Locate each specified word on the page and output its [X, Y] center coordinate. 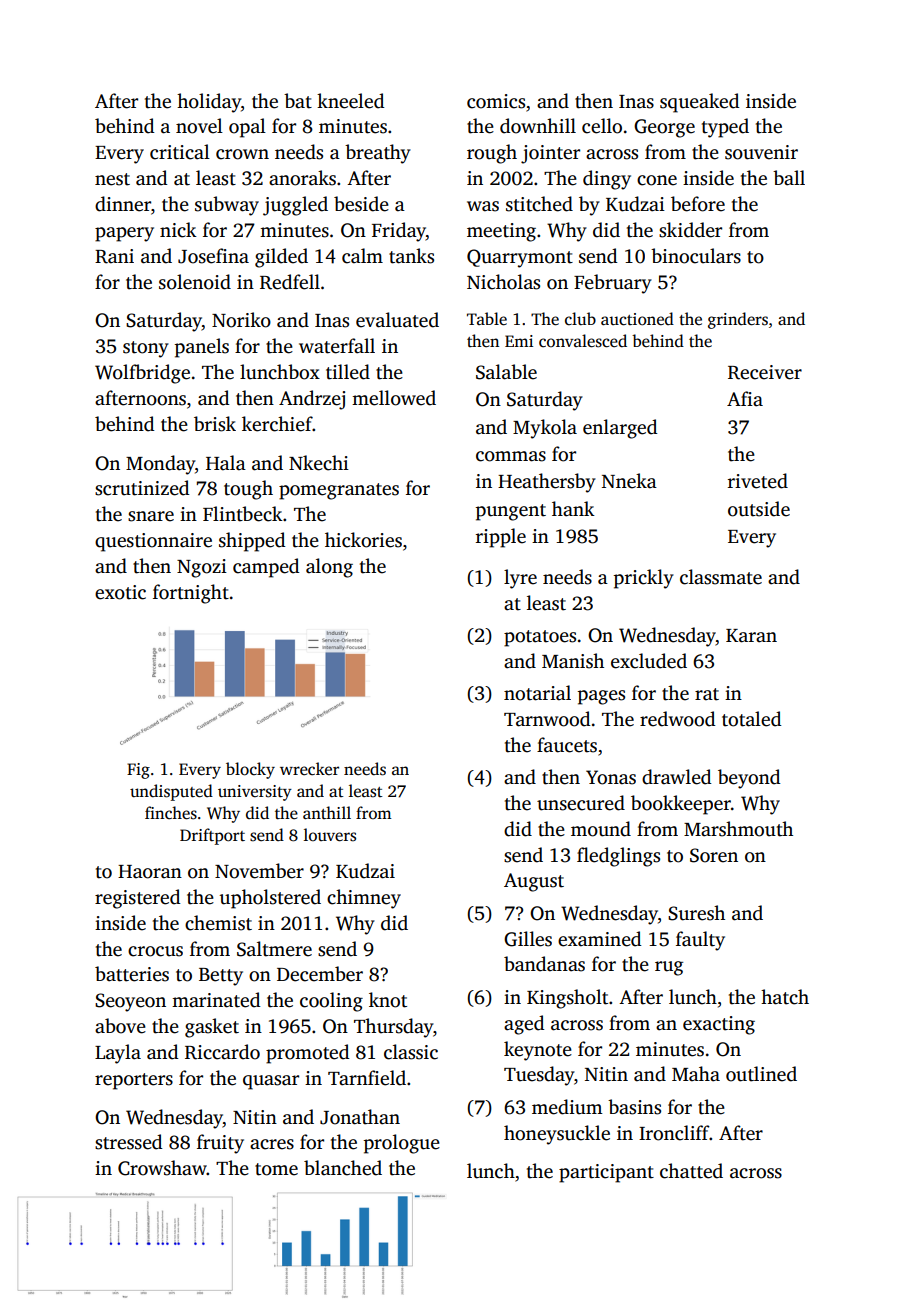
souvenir [761, 152]
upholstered [270, 899]
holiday [209, 103]
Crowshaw [162, 1168]
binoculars [696, 256]
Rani [114, 256]
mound [601, 829]
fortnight [191, 594]
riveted [758, 481]
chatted [691, 1171]
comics [496, 101]
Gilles [528, 939]
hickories [363, 540]
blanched [343, 1168]
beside [361, 204]
